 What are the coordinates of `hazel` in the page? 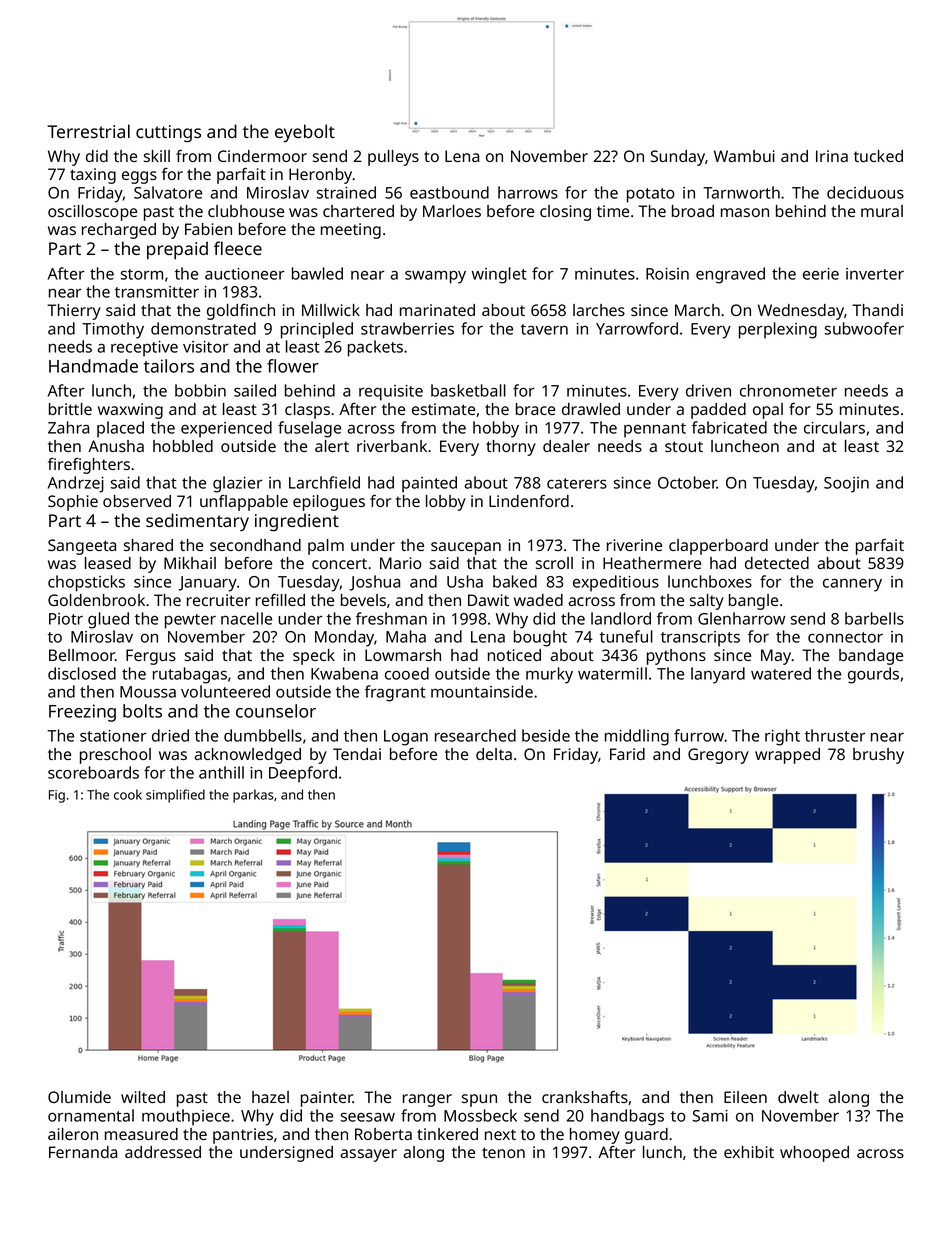 It's located at (270, 1097).
